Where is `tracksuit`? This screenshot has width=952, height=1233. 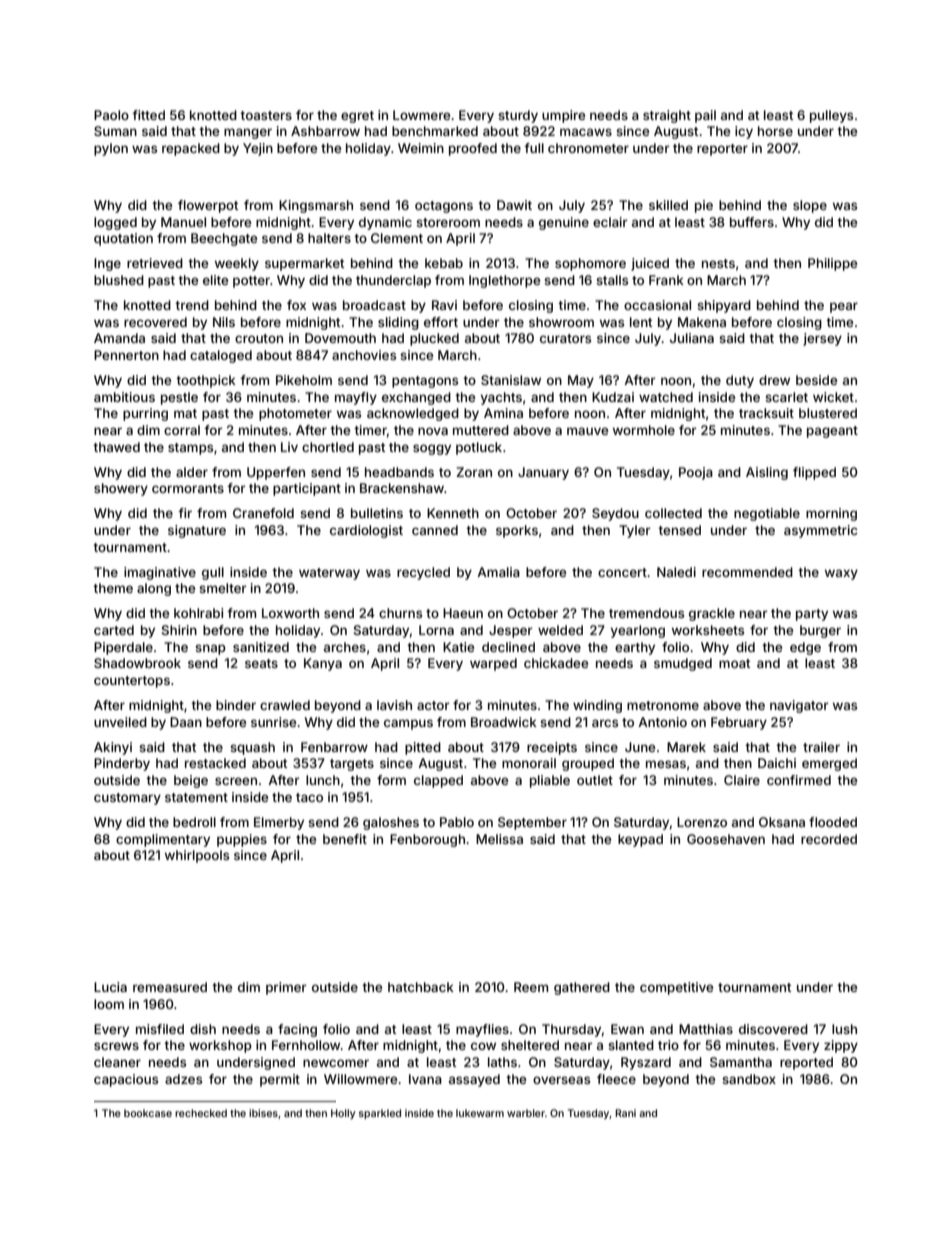
tracksuit is located at coordinates (766, 413).
